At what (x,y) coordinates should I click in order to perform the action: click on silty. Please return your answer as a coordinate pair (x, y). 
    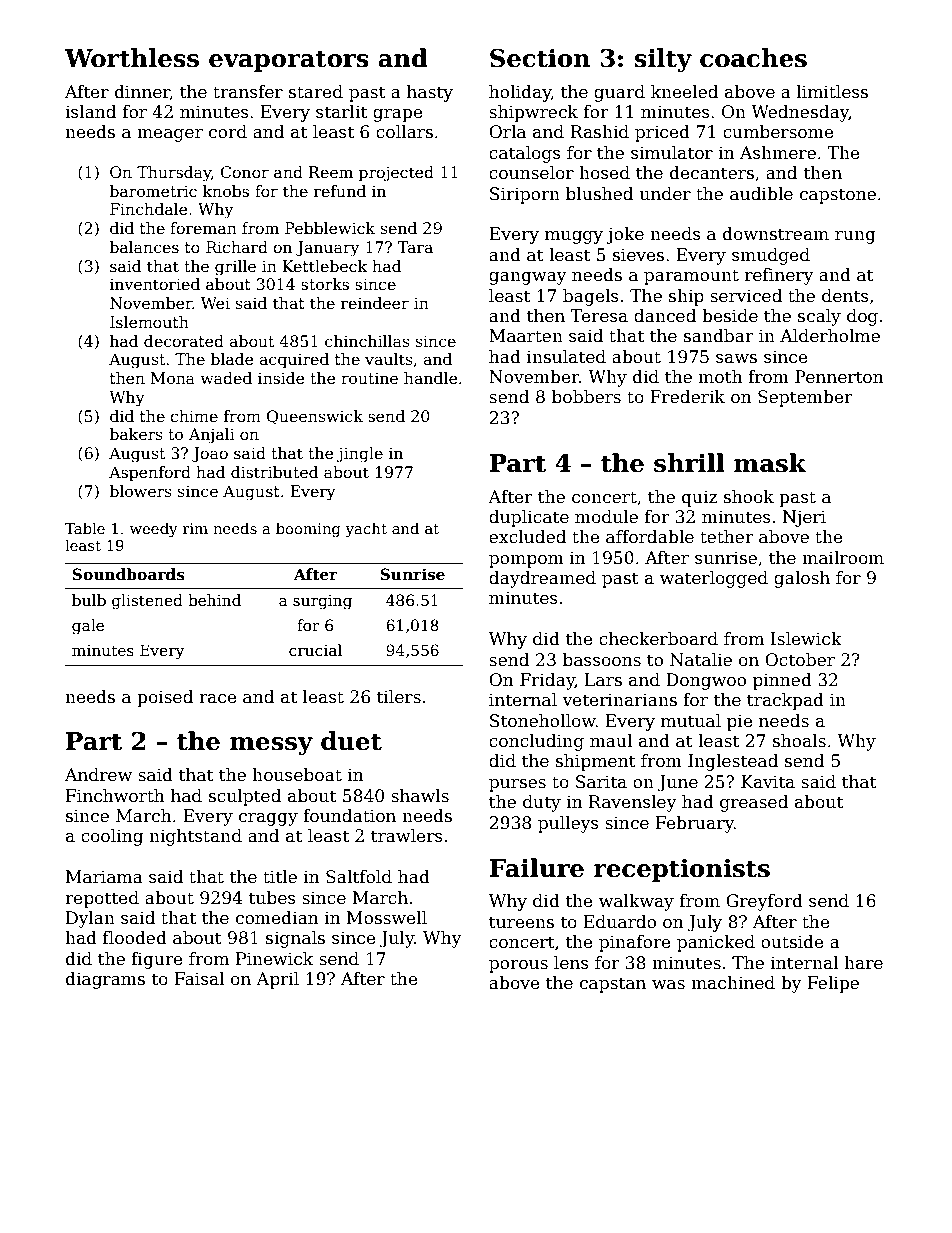
    Looking at the image, I should click on (663, 60).
